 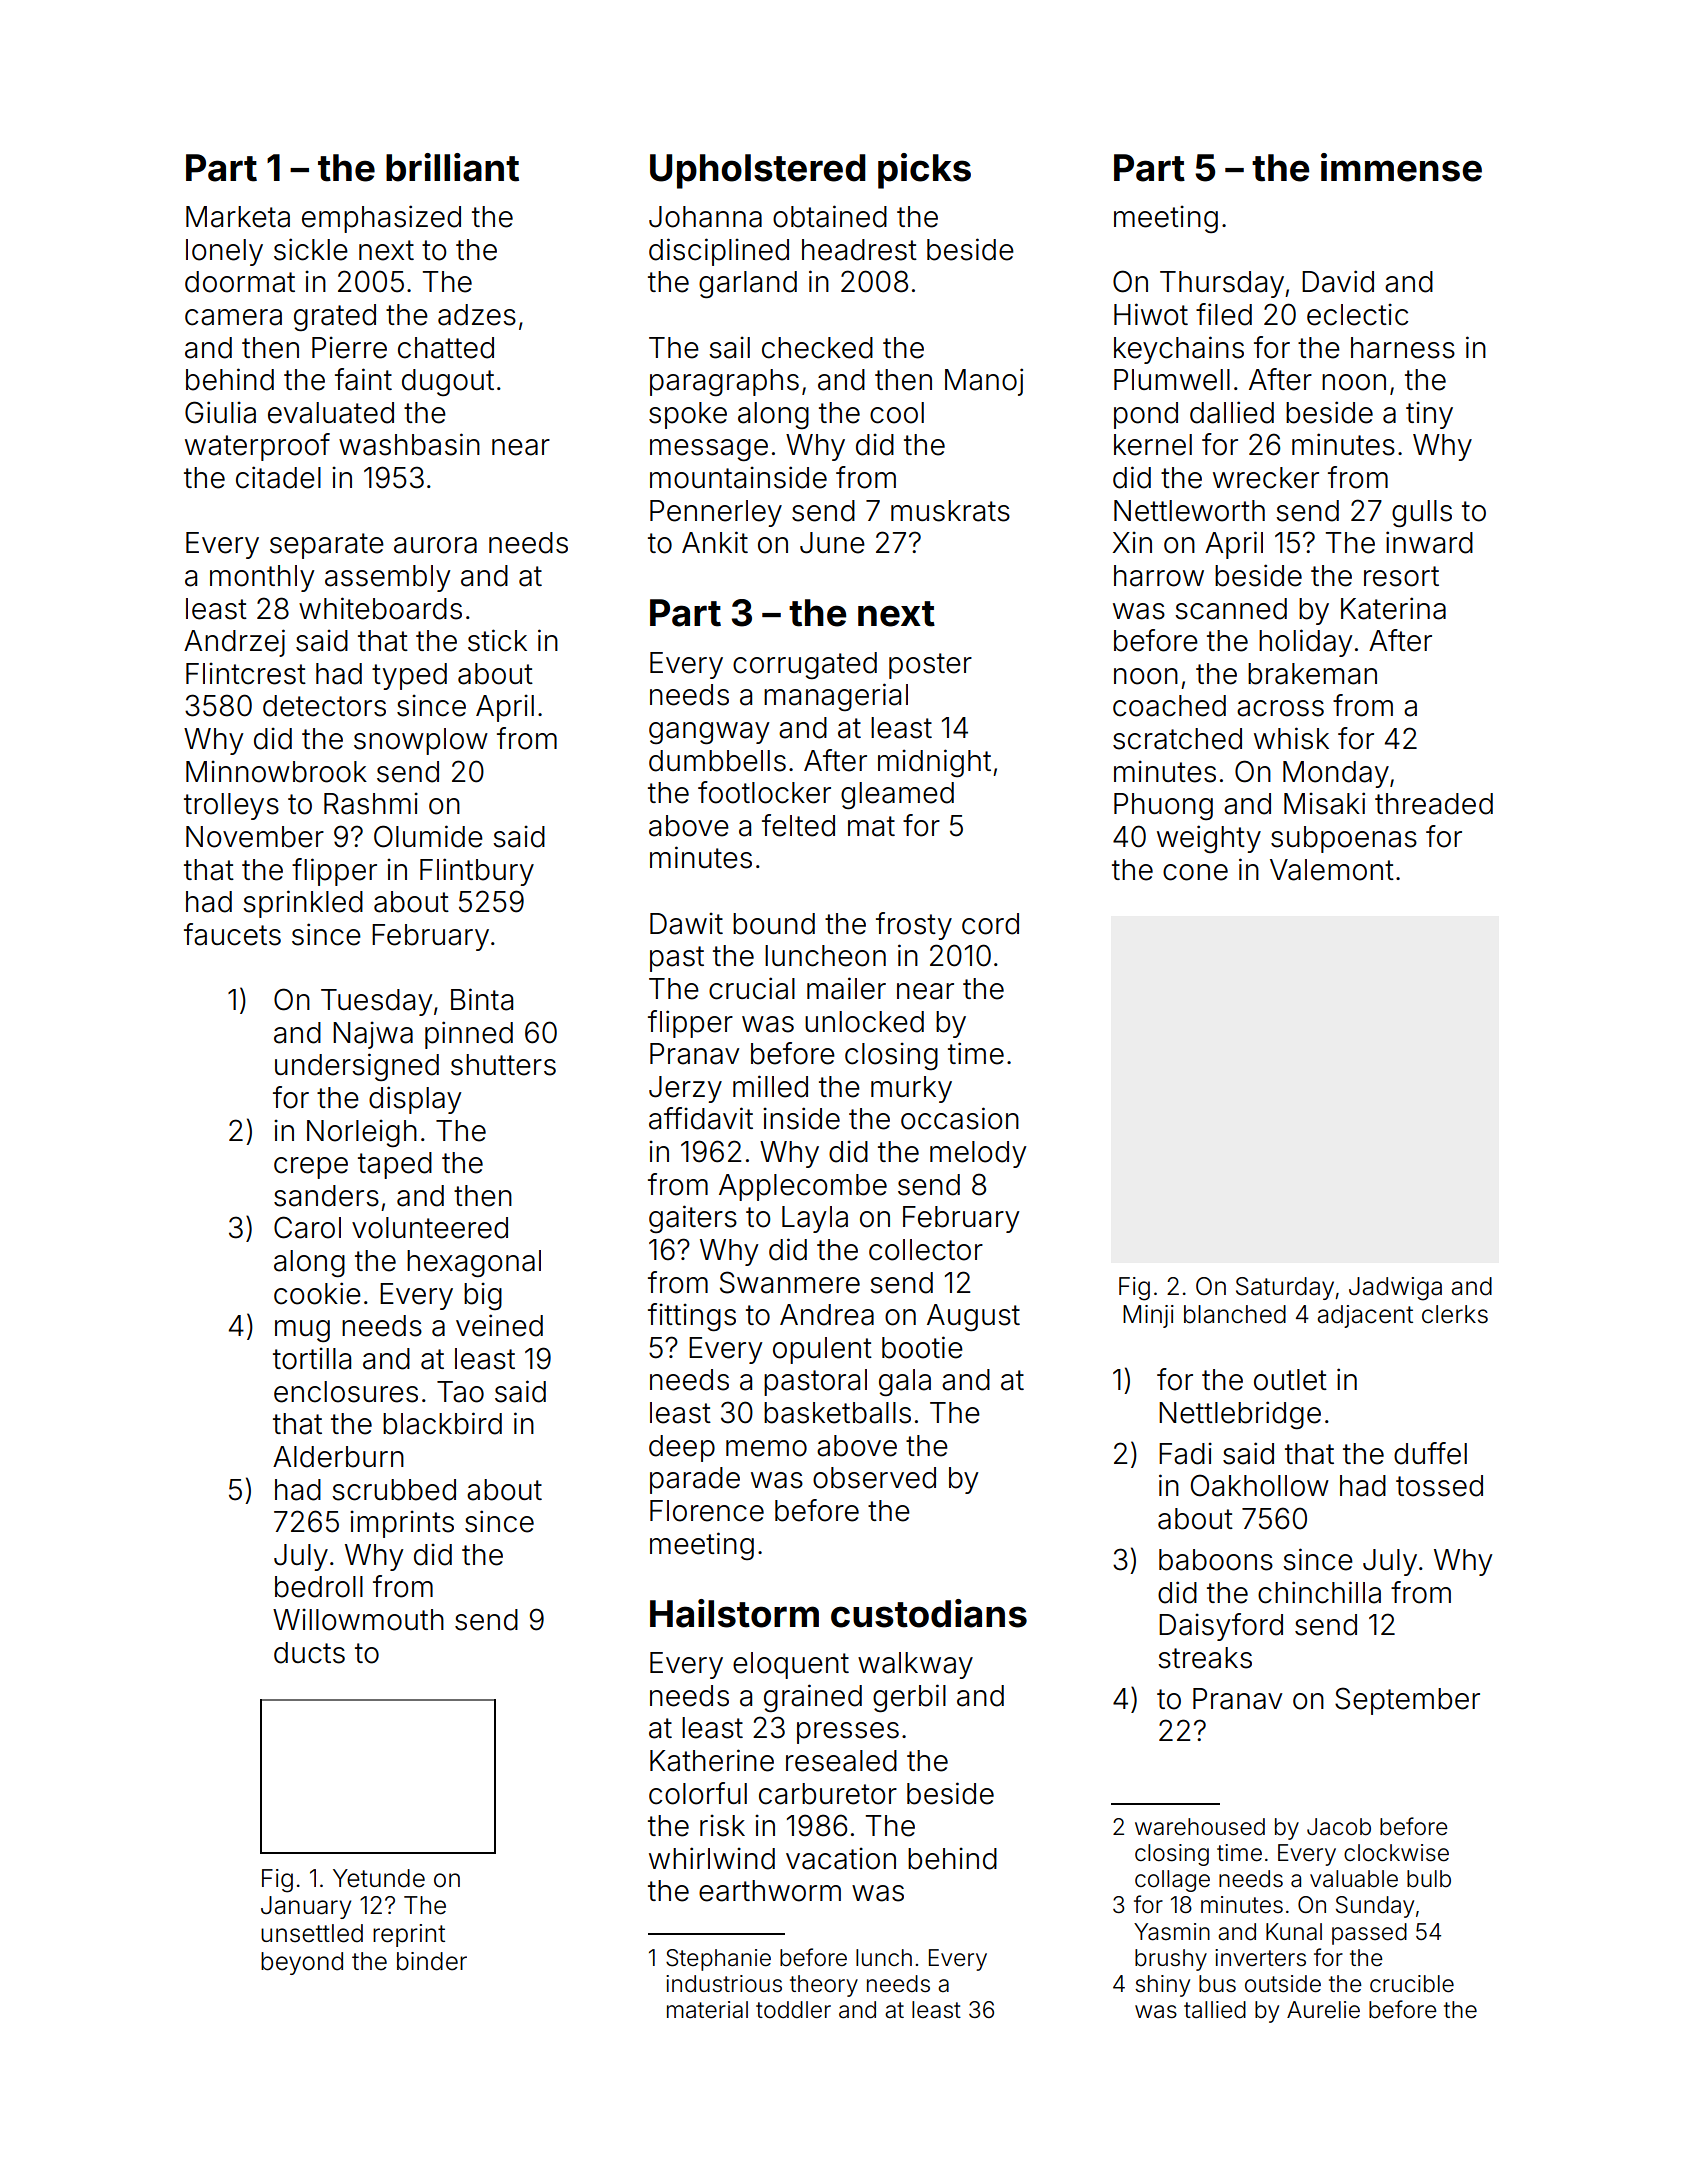 I want to click on Jacob, so click(x=1339, y=1827).
